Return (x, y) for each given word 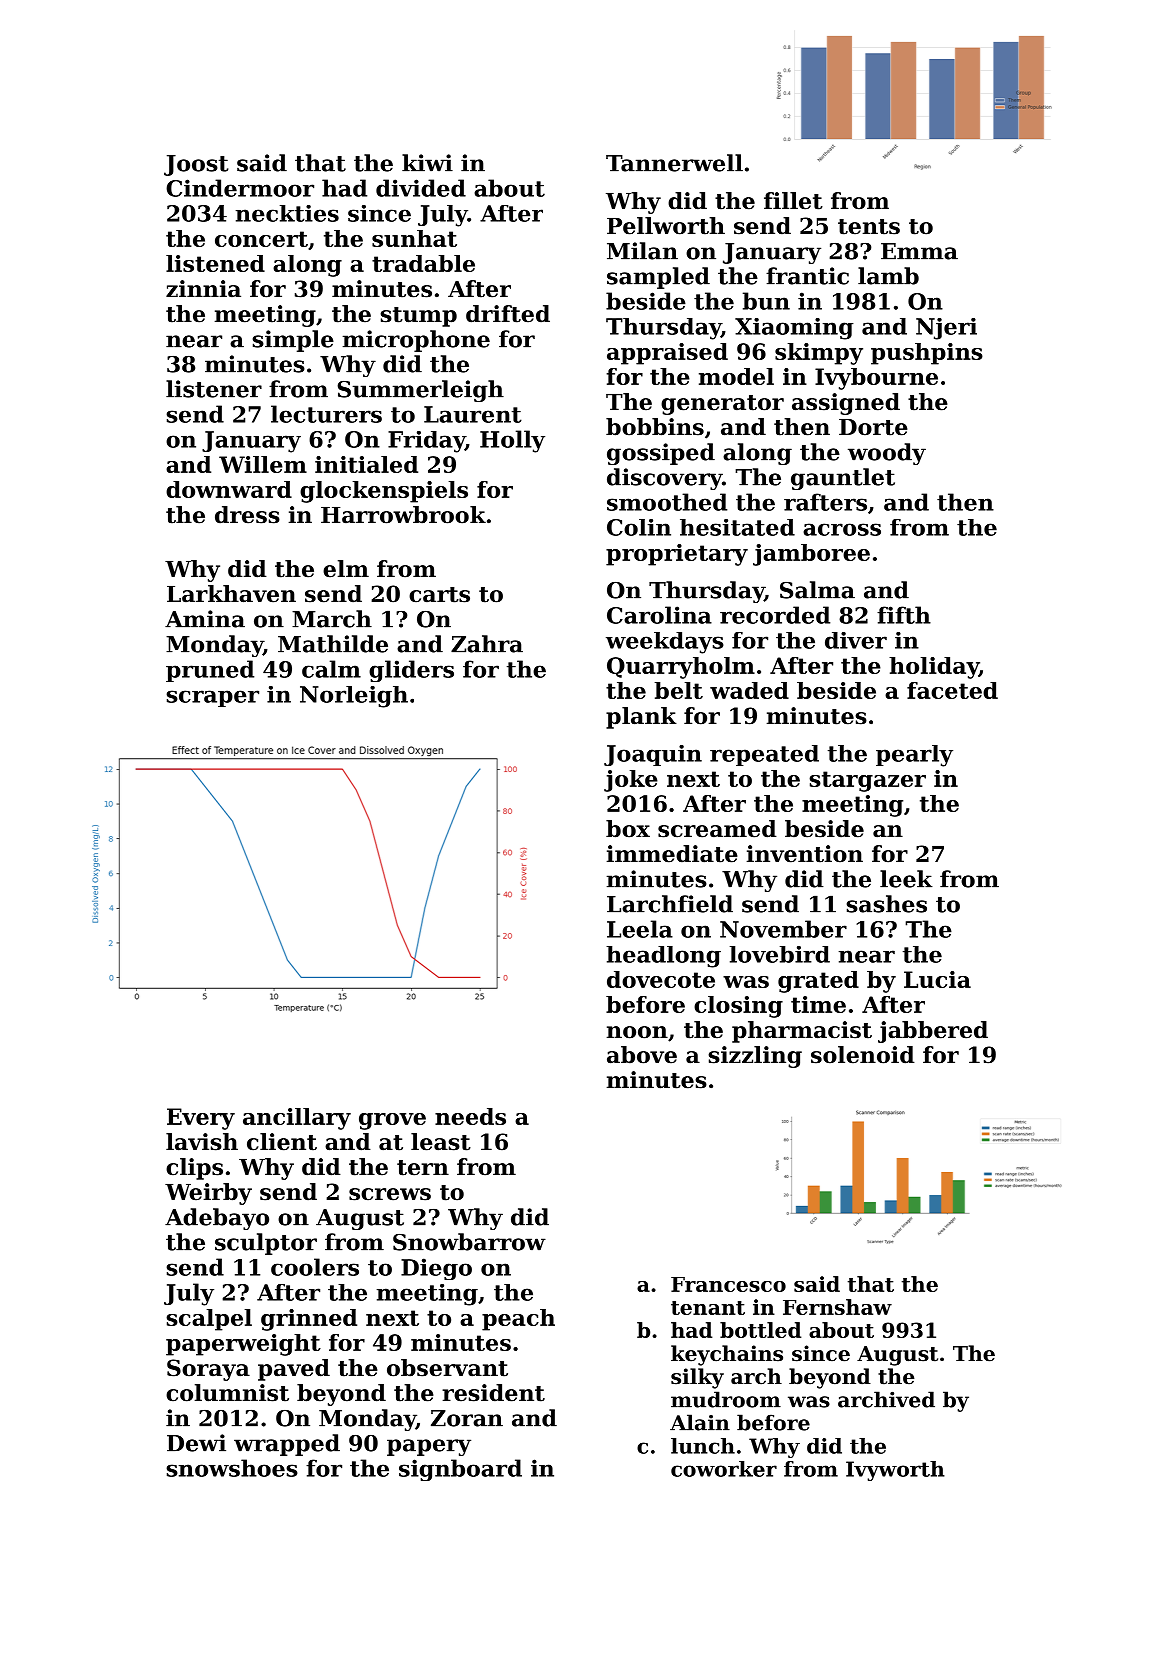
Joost (196, 165)
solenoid (863, 1055)
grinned (309, 1320)
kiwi (427, 163)
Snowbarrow (469, 1242)
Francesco (728, 1284)
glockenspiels (384, 492)
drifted (508, 314)
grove (392, 1121)
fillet (793, 201)
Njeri (946, 329)
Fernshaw (837, 1307)
